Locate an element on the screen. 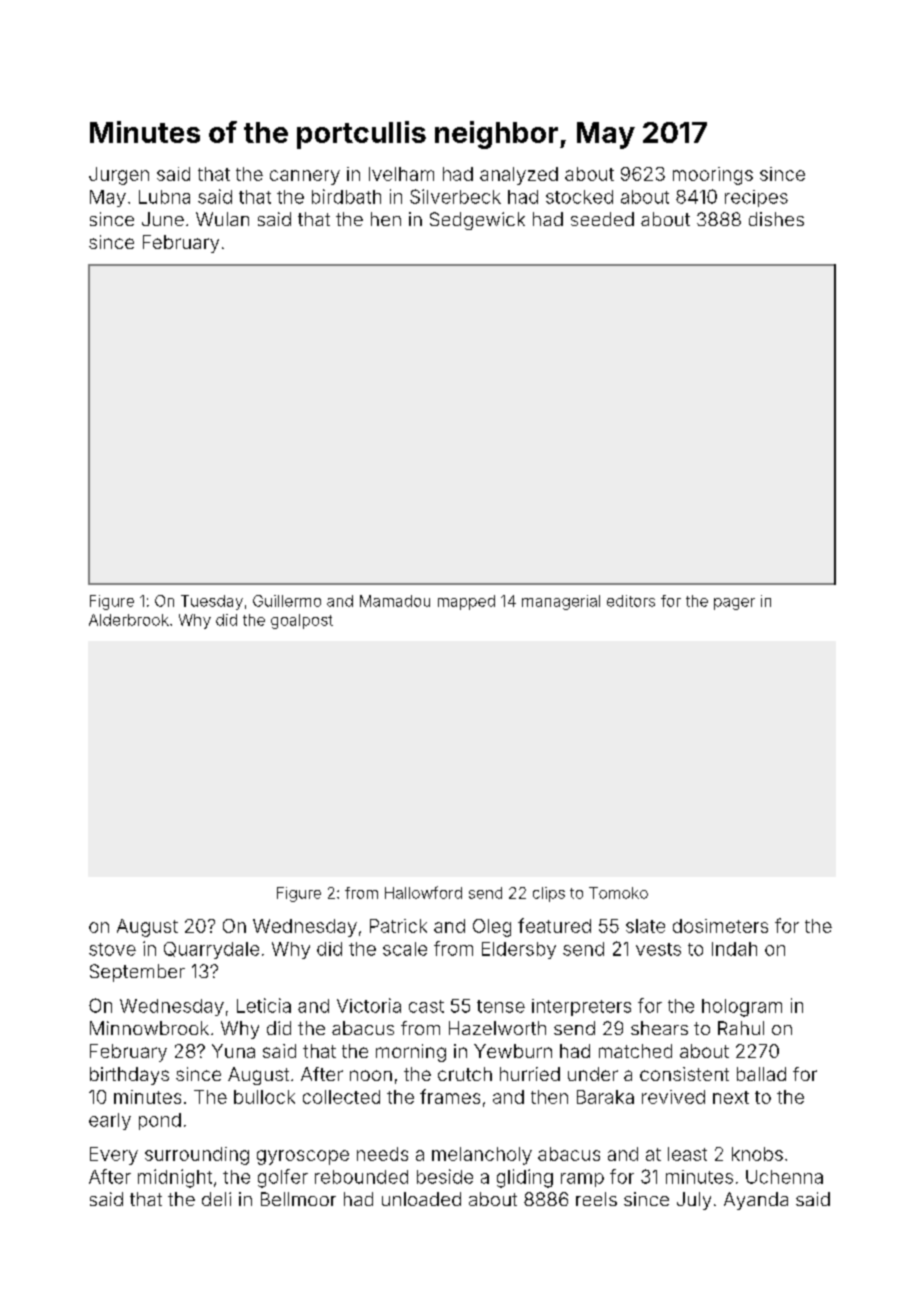 This screenshot has height=1314, width=924. stocked is located at coordinates (579, 197).
